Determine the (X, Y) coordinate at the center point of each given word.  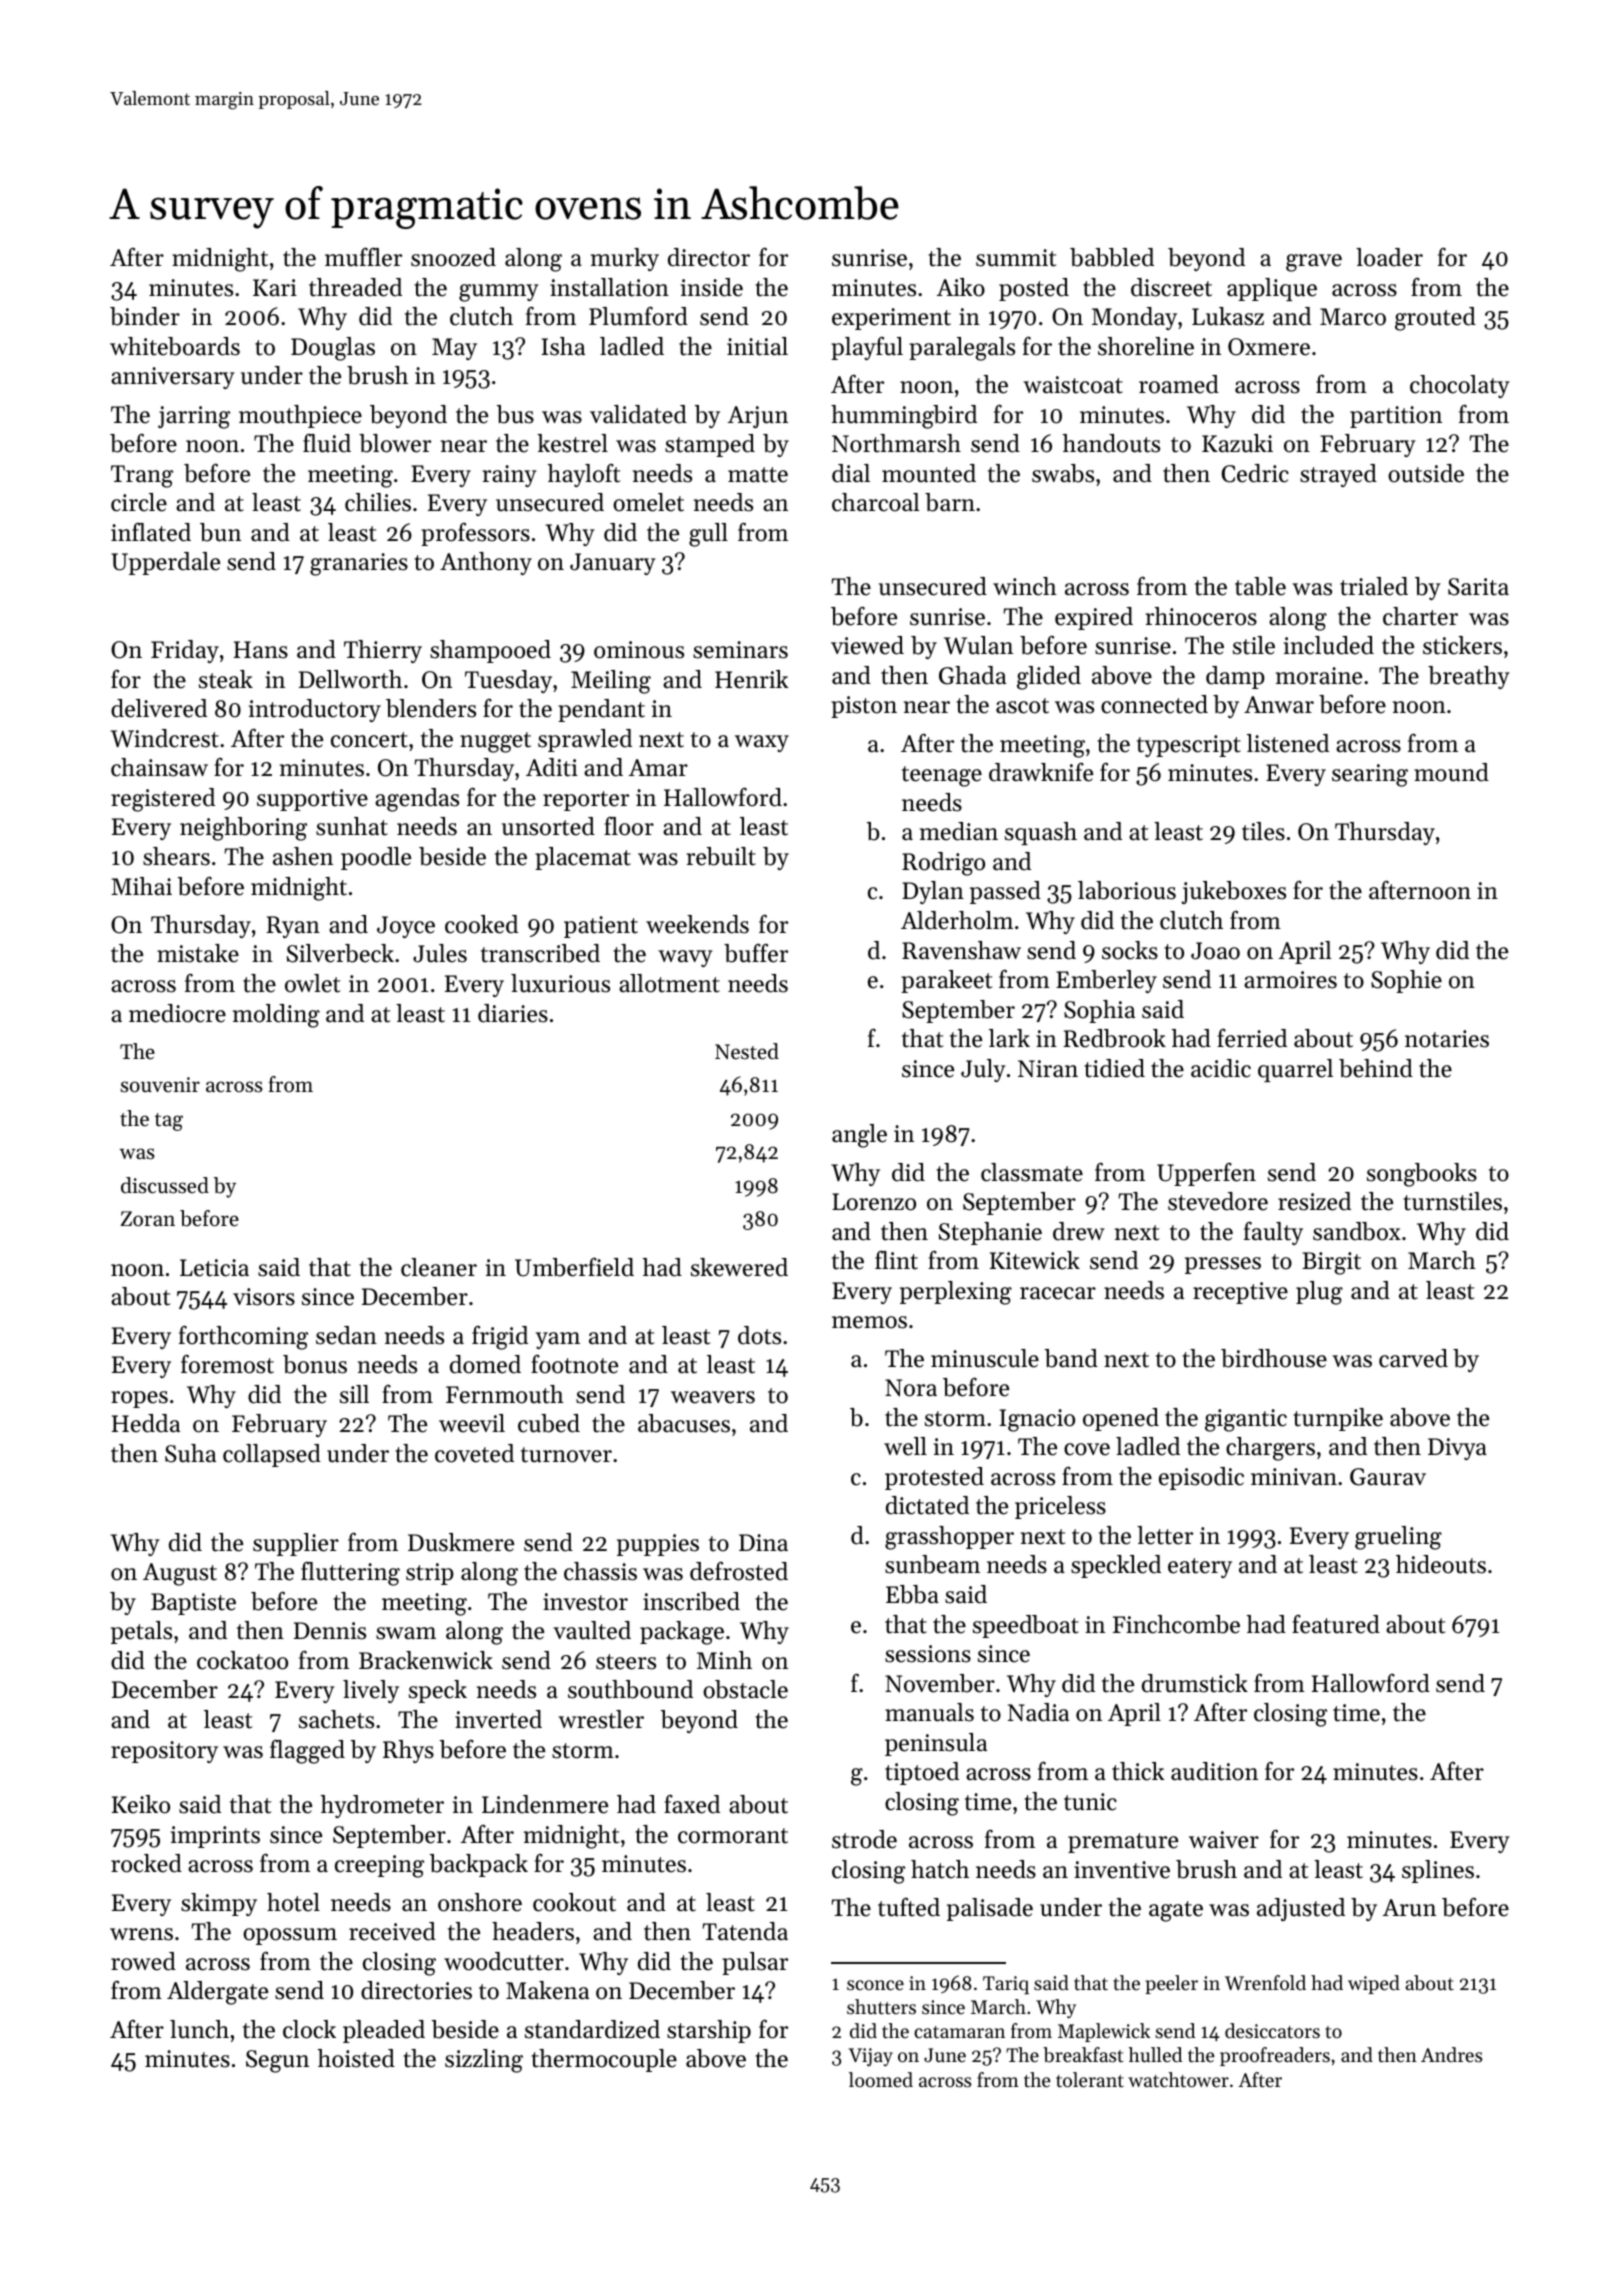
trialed (1374, 586)
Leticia (214, 1268)
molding (276, 1016)
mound (1451, 772)
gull (708, 535)
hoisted (356, 2058)
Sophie (1406, 981)
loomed (881, 2080)
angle (859, 1136)
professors (475, 534)
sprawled (585, 740)
